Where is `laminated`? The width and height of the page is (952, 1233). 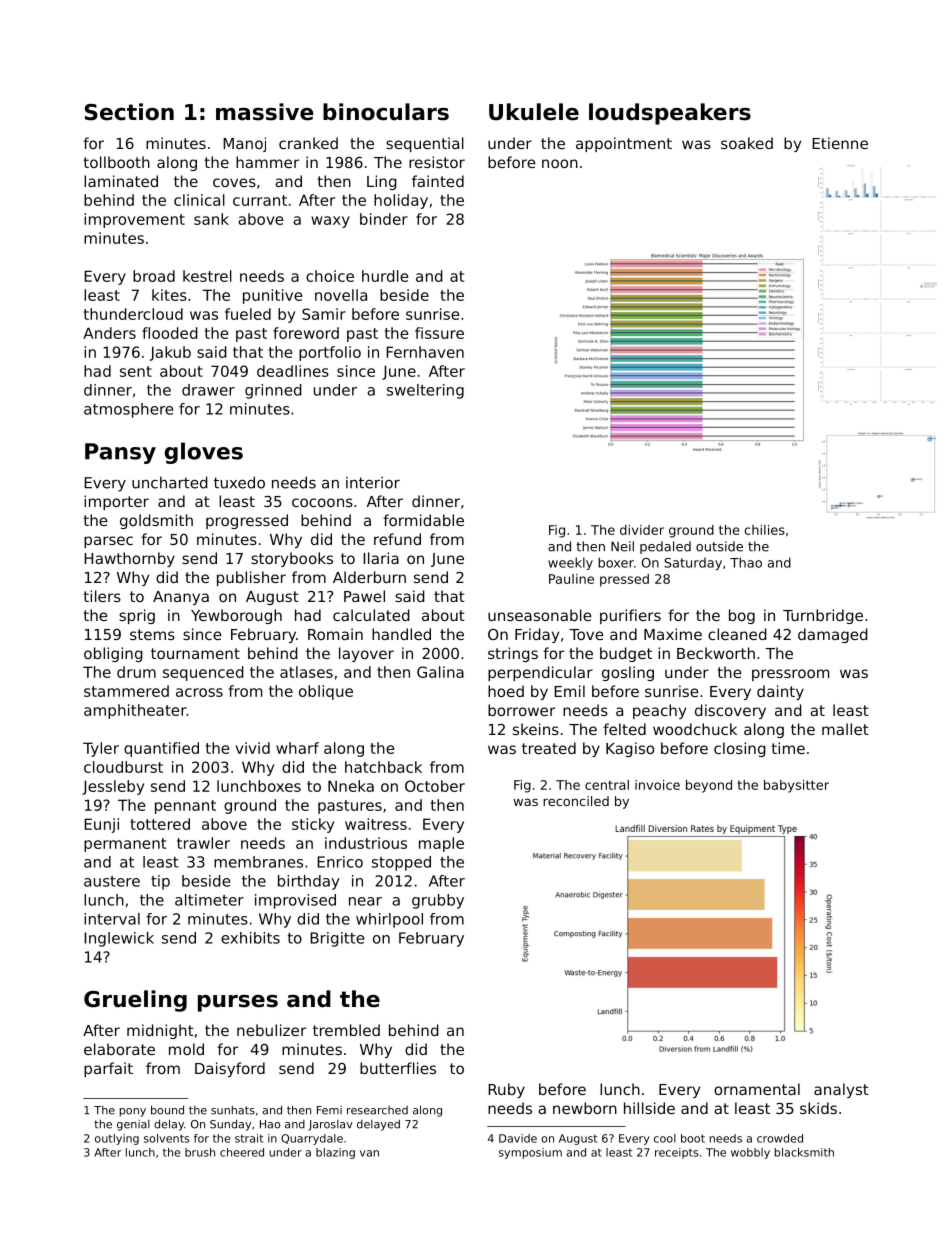 laminated is located at coordinates (121, 181).
